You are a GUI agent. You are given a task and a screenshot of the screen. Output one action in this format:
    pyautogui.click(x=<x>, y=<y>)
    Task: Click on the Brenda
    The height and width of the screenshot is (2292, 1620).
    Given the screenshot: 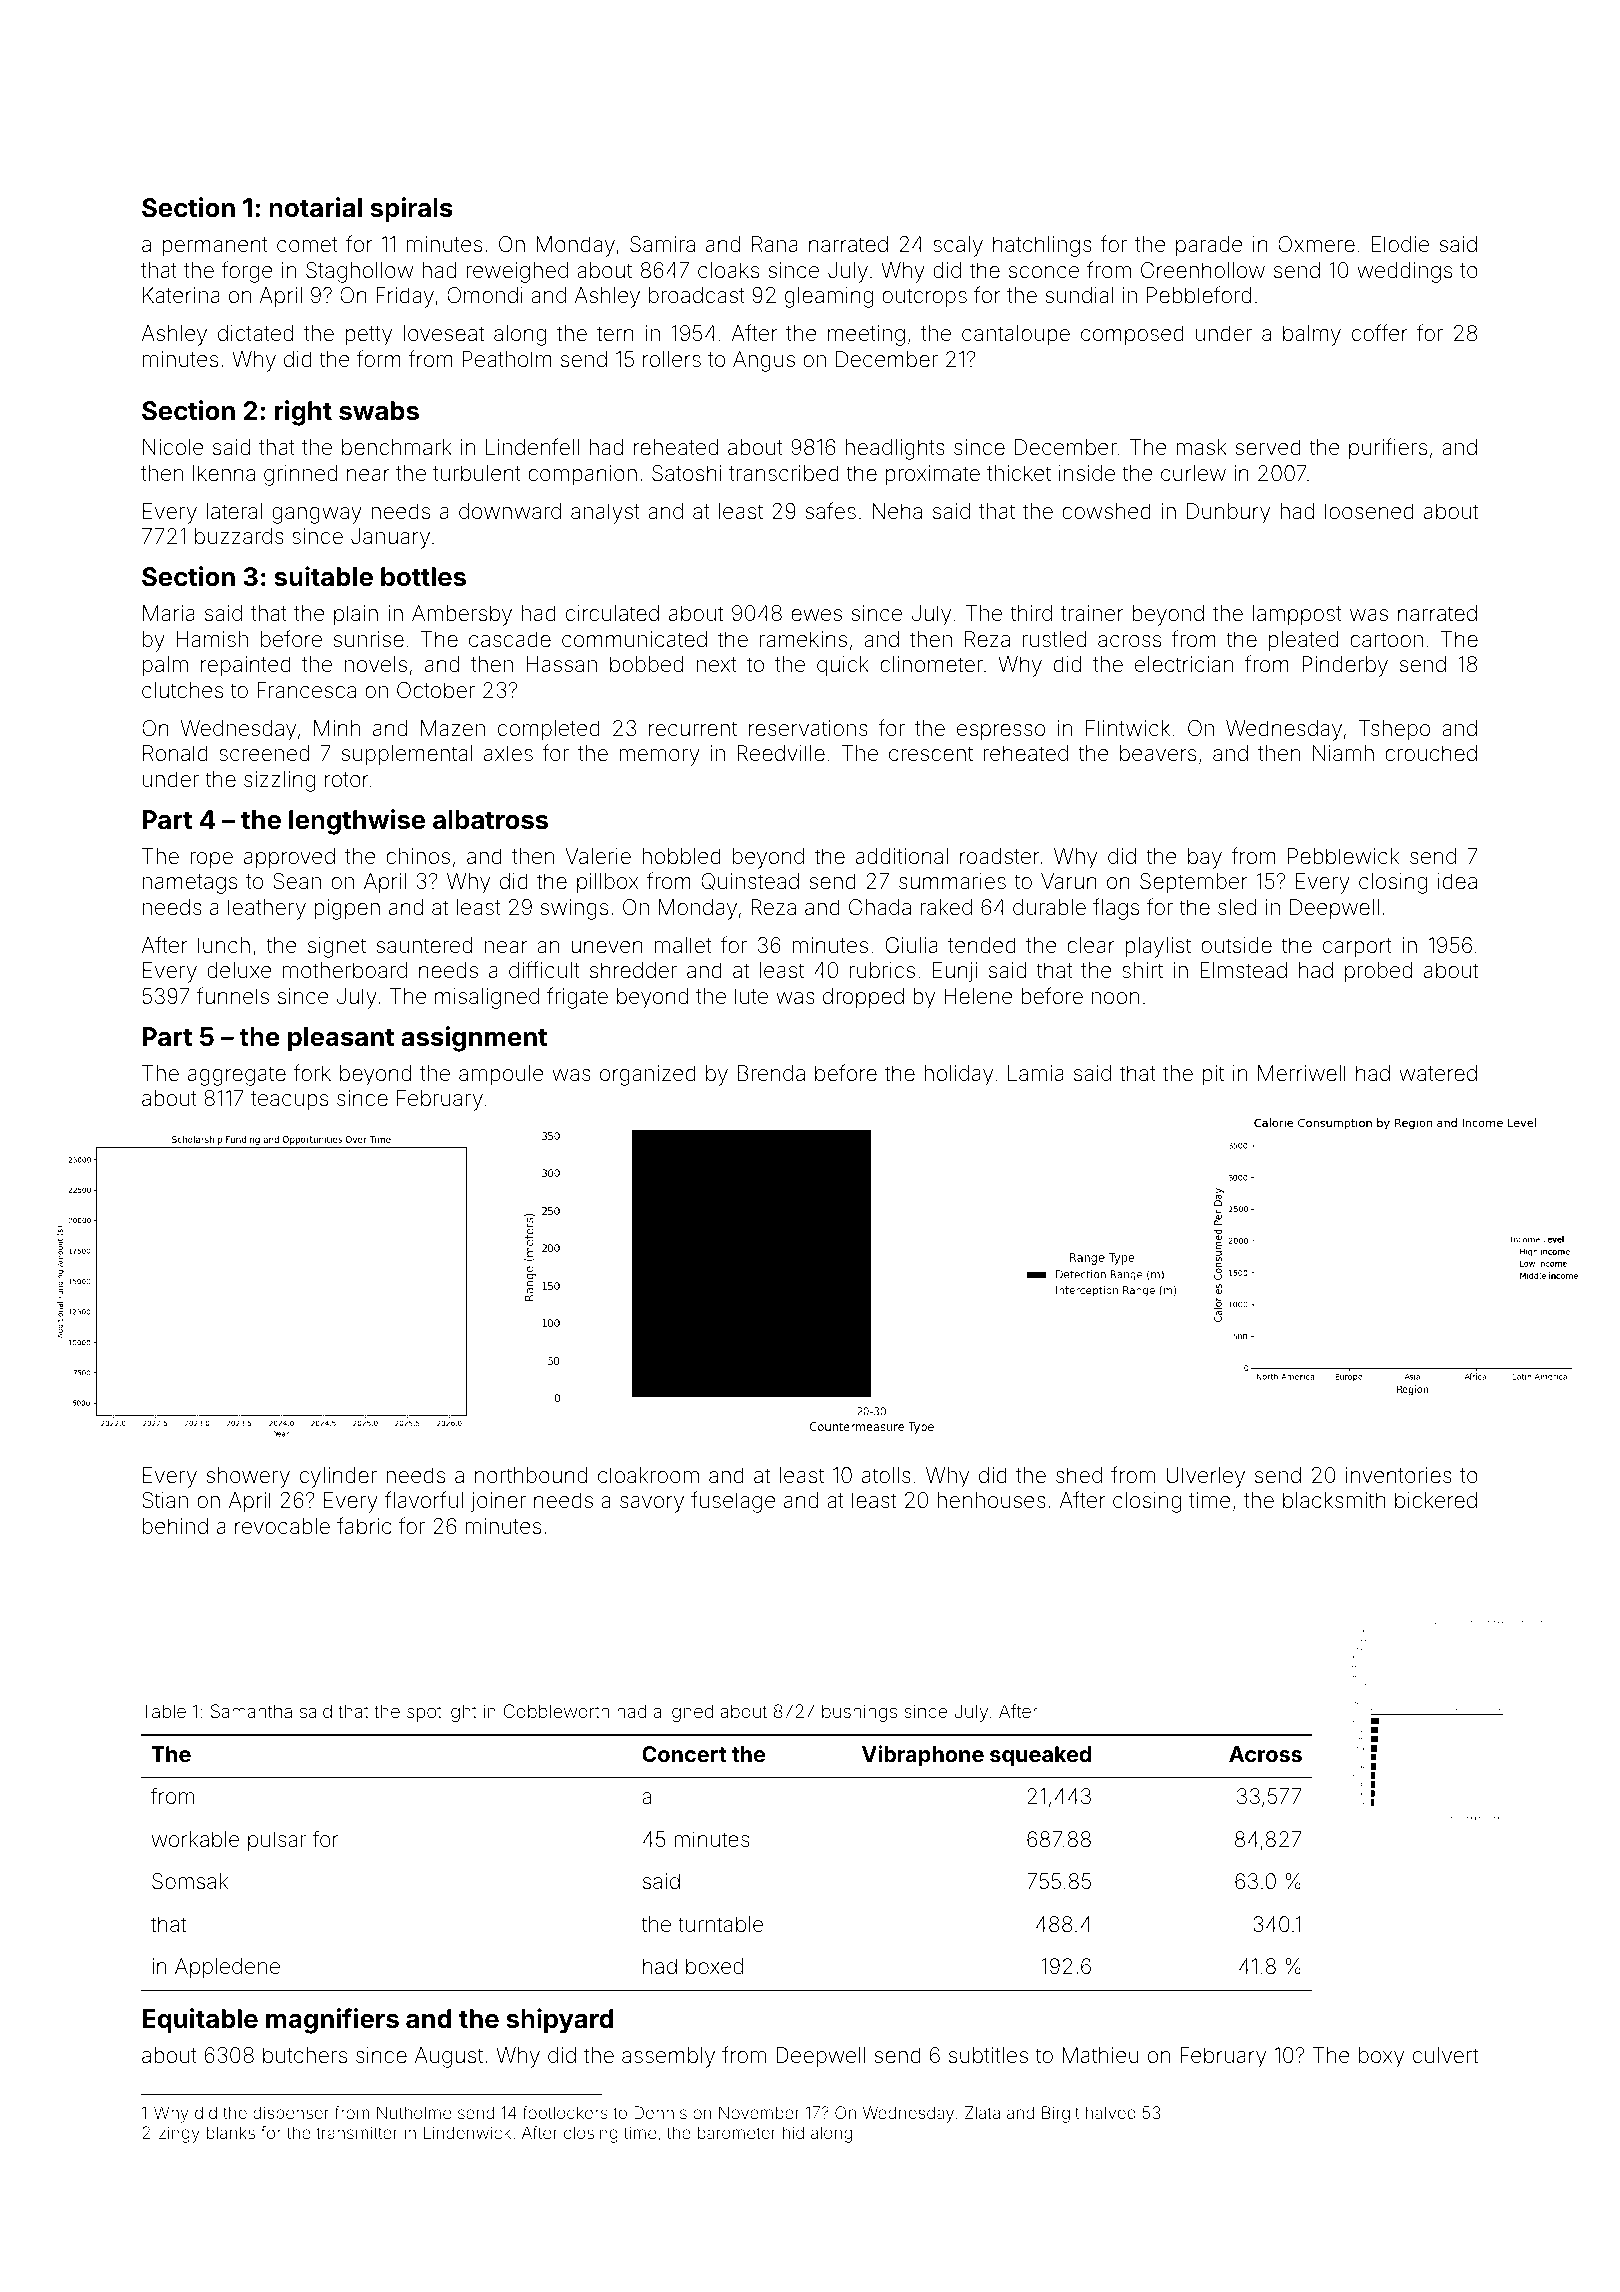 What is the action you would take?
    pyautogui.click(x=771, y=1073)
